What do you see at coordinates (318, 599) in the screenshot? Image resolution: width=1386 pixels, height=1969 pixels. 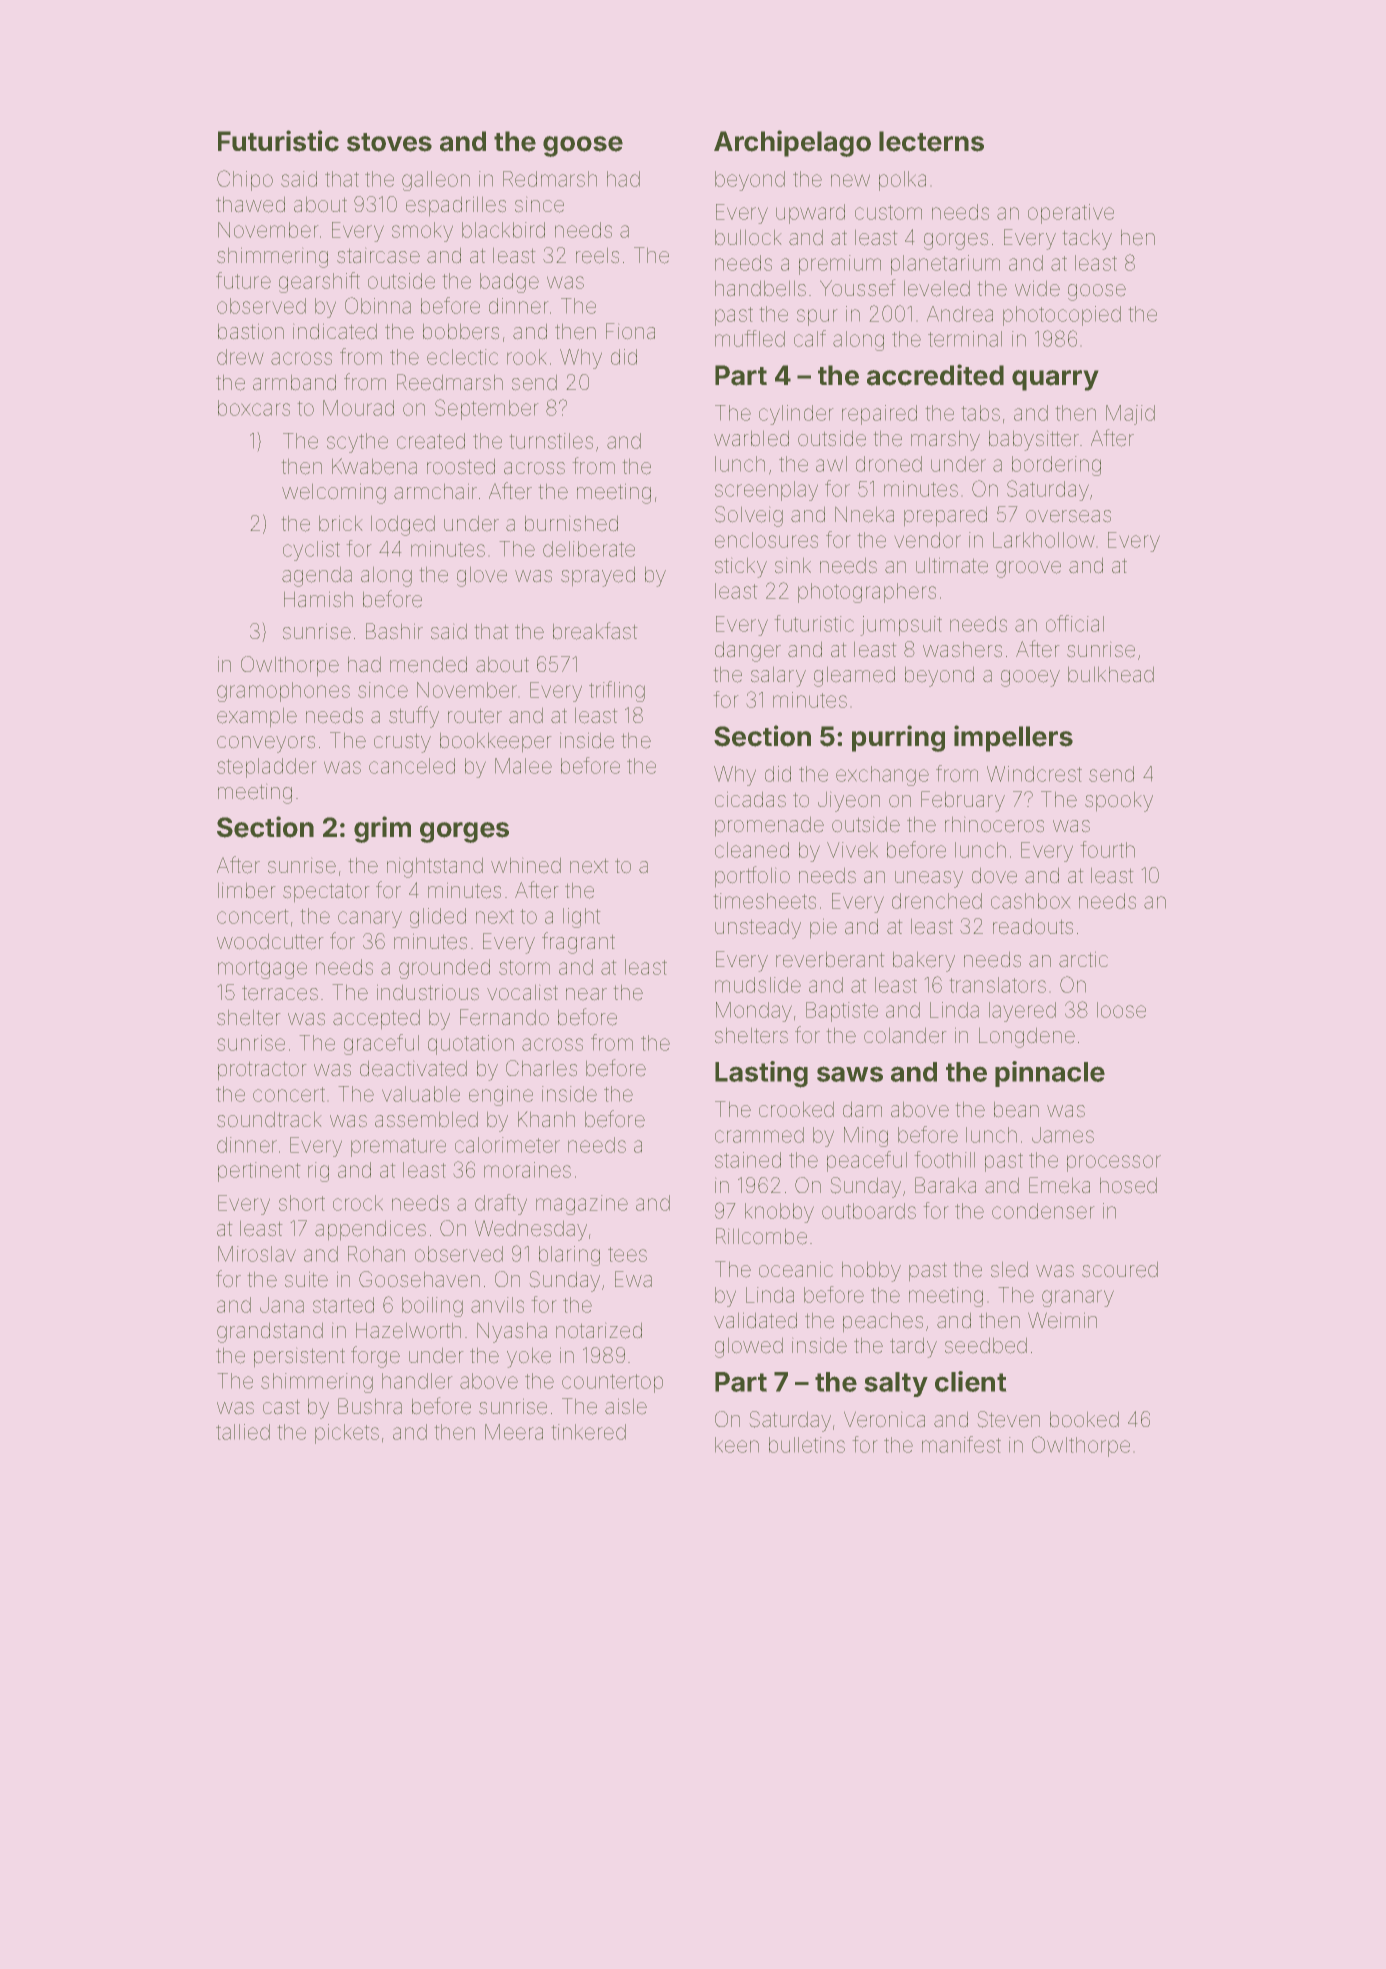 I see `Hamish` at bounding box center [318, 599].
